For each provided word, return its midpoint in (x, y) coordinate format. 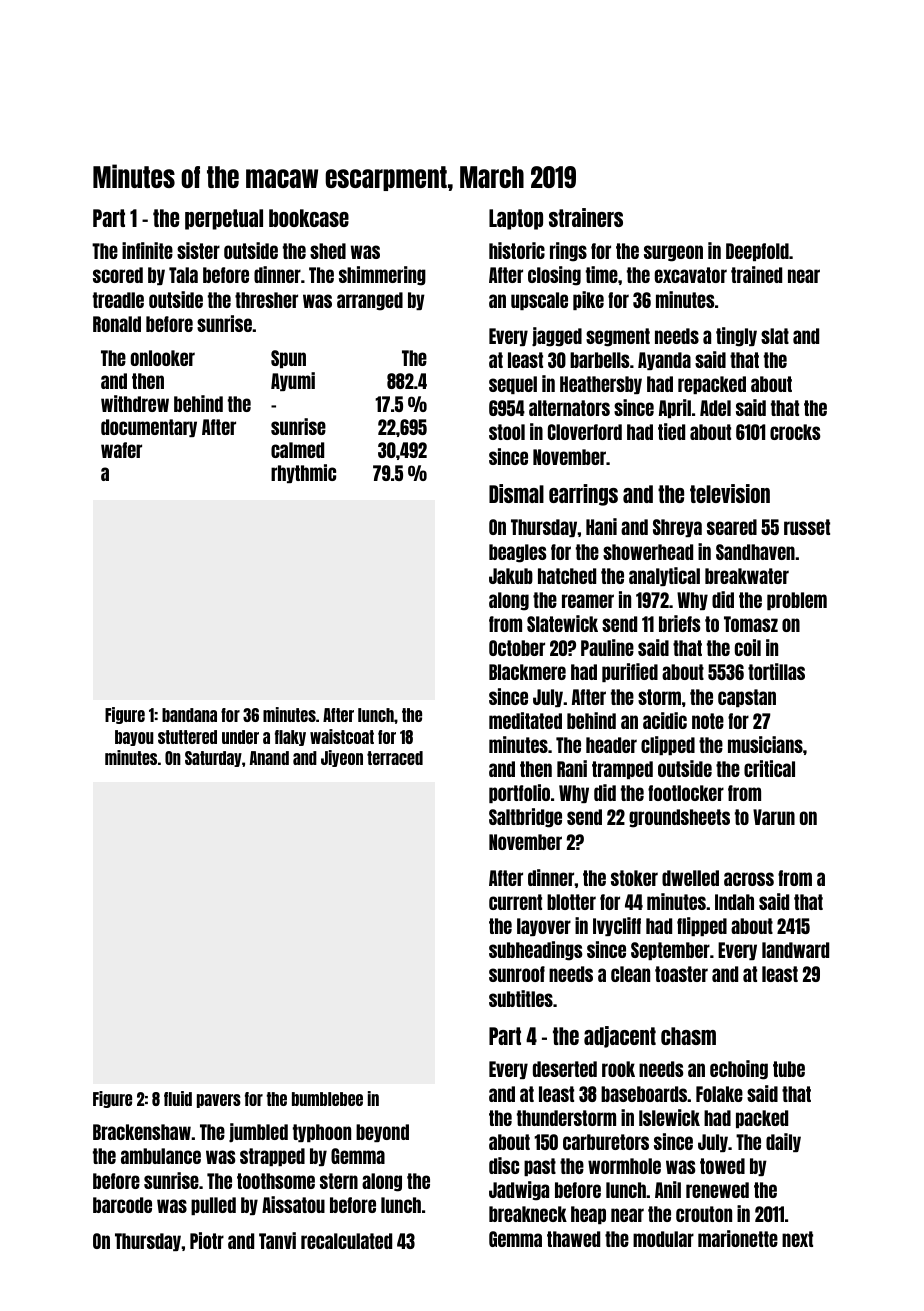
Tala (183, 275)
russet (807, 527)
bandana (189, 715)
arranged (370, 301)
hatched (567, 576)
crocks (795, 432)
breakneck (528, 1214)
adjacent (620, 1037)
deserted (565, 1069)
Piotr (207, 1240)
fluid (178, 1098)
